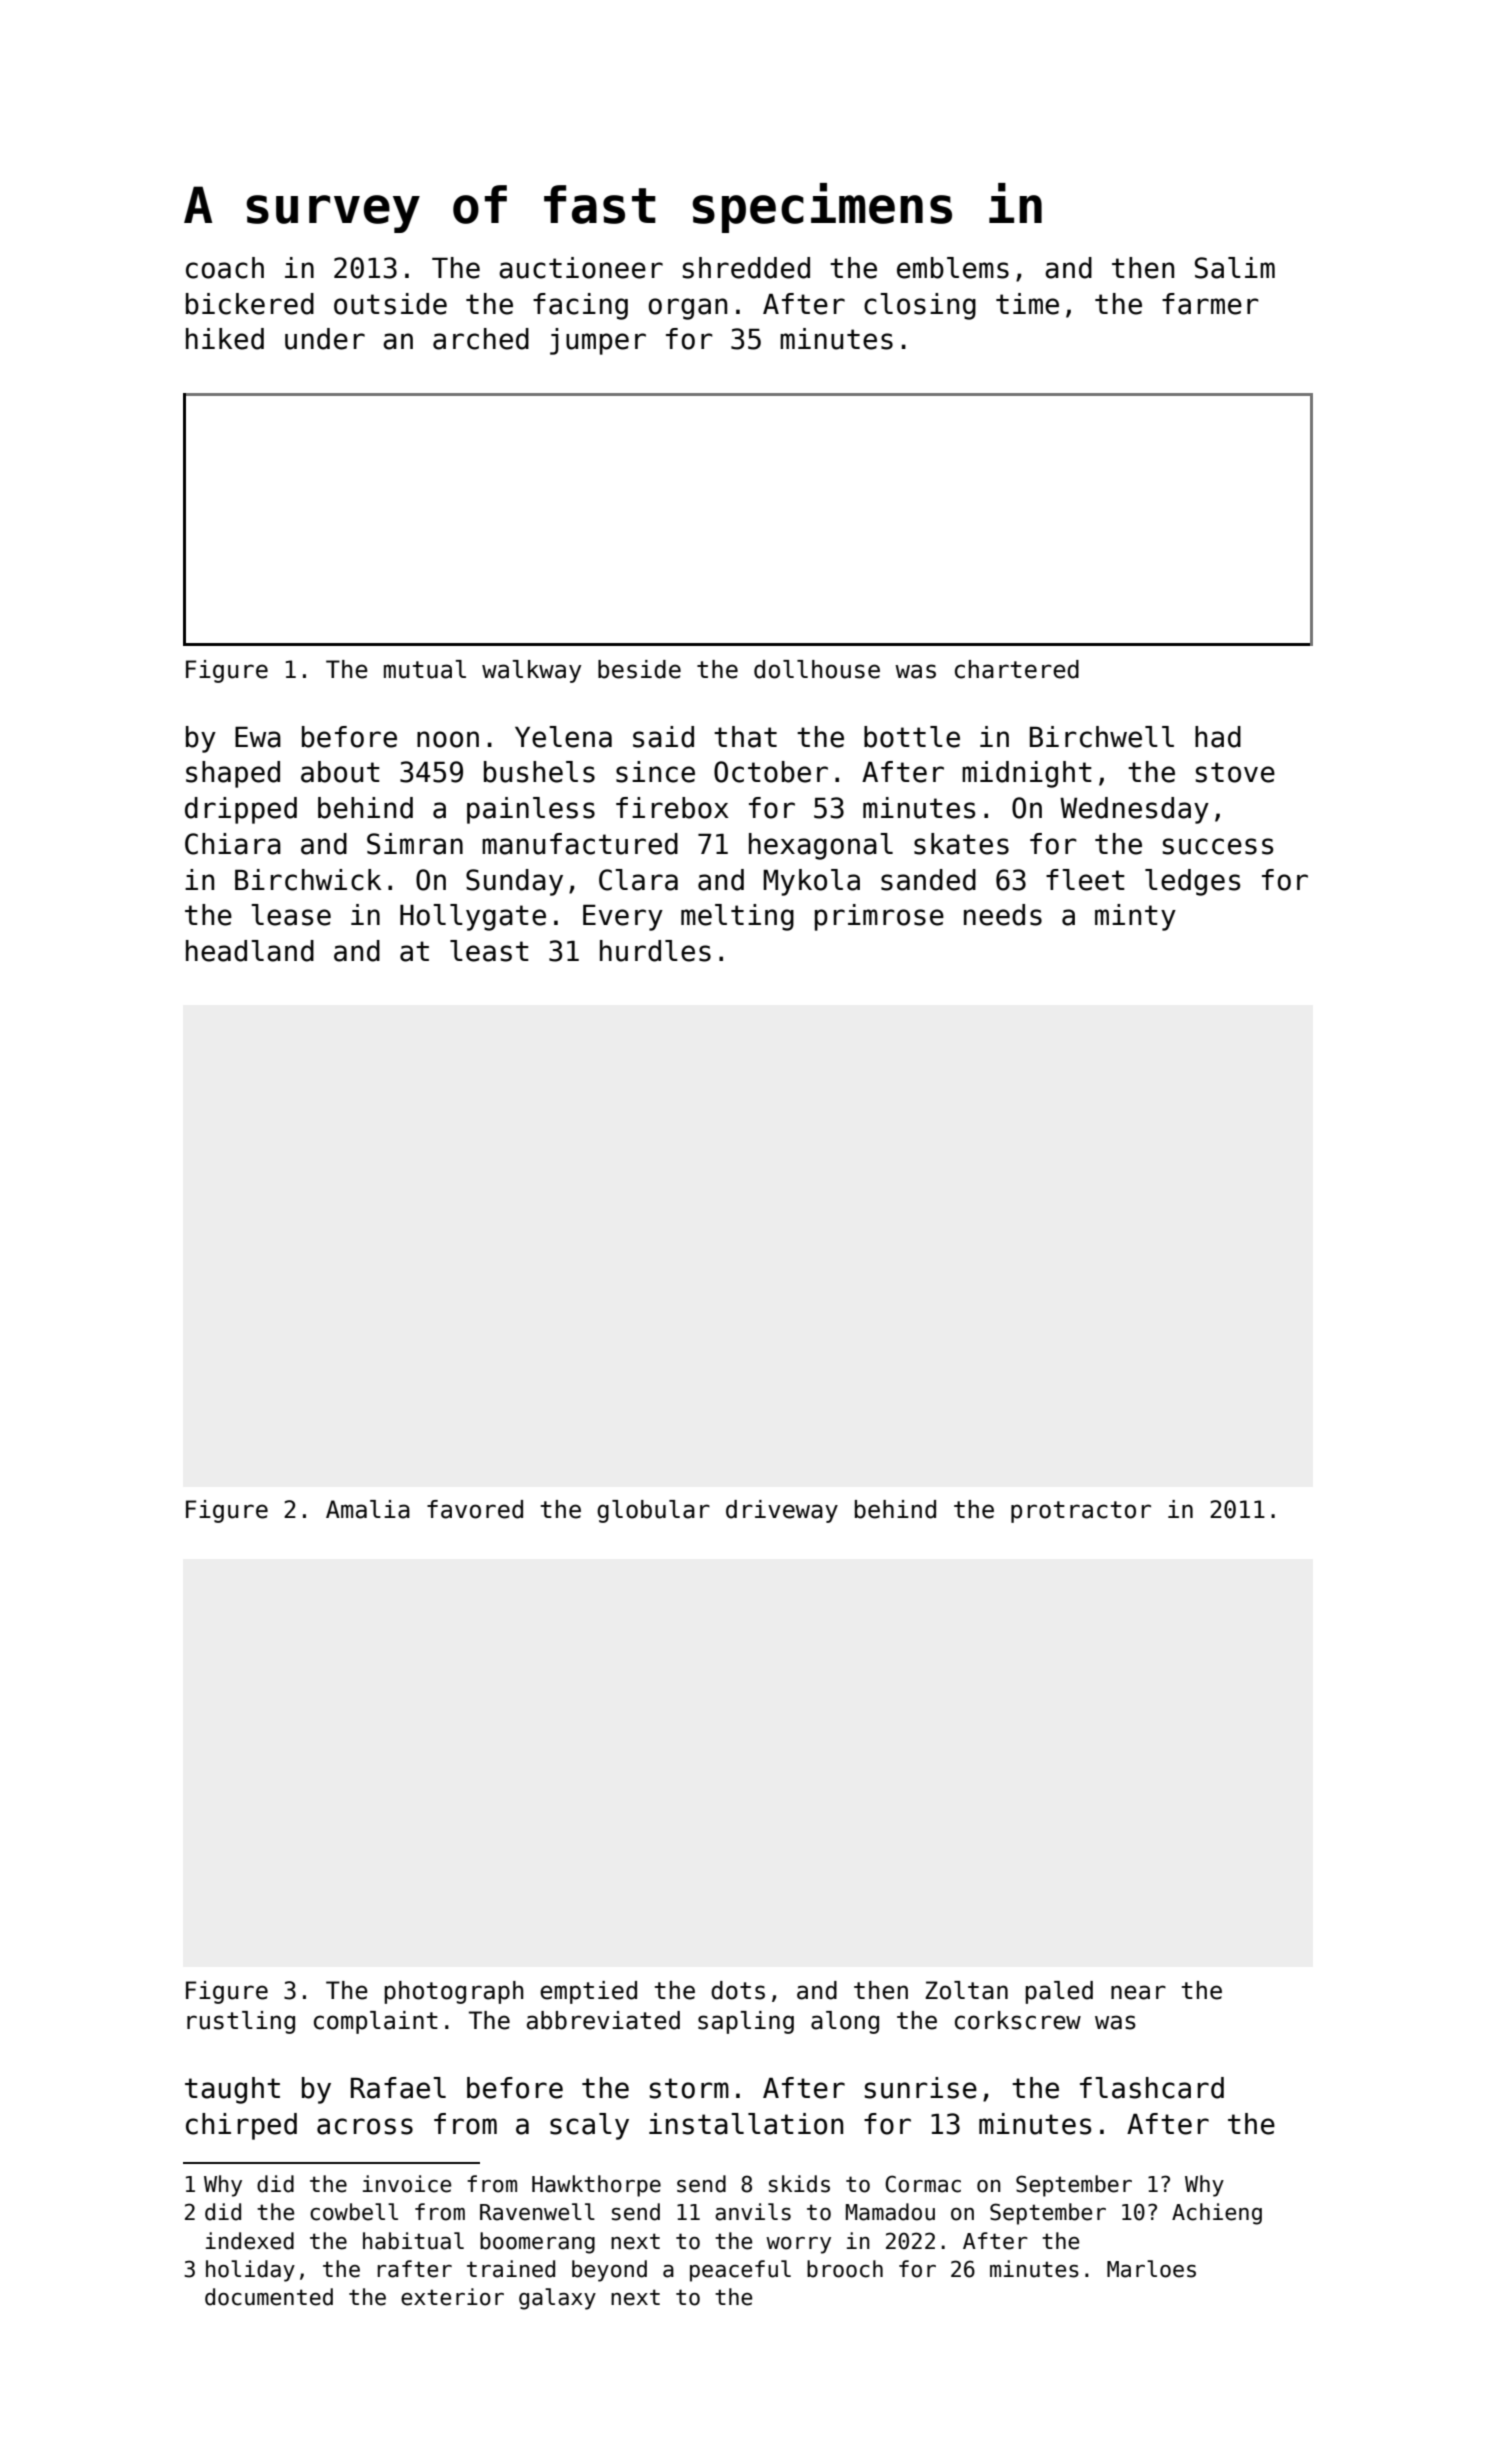 This document has height=2464, width=1496. Describe the element at coordinates (581, 268) in the document. I see `auctioneer` at that location.
